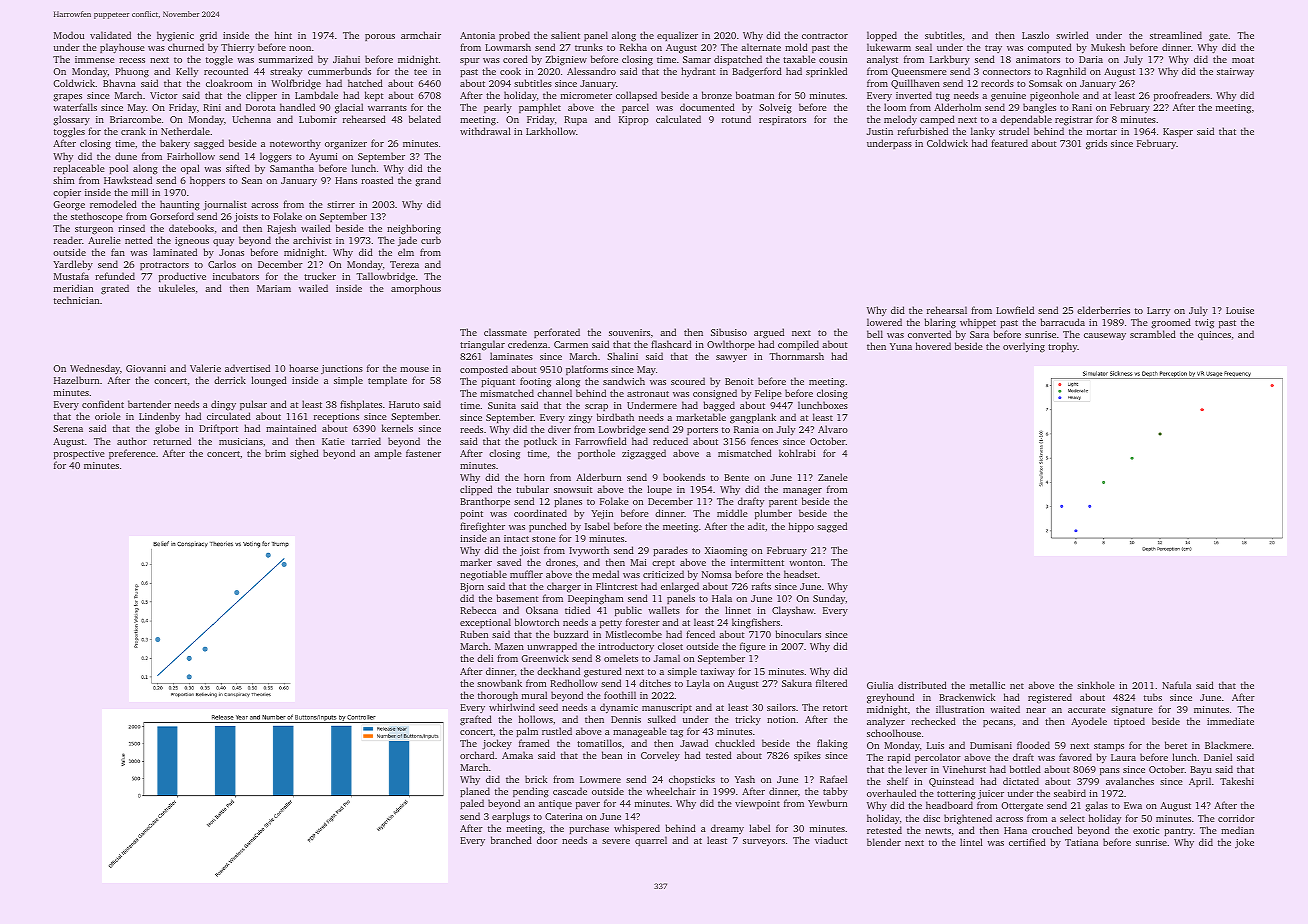 The height and width of the screenshot is (924, 1308). I want to click on trophy, so click(1063, 347).
